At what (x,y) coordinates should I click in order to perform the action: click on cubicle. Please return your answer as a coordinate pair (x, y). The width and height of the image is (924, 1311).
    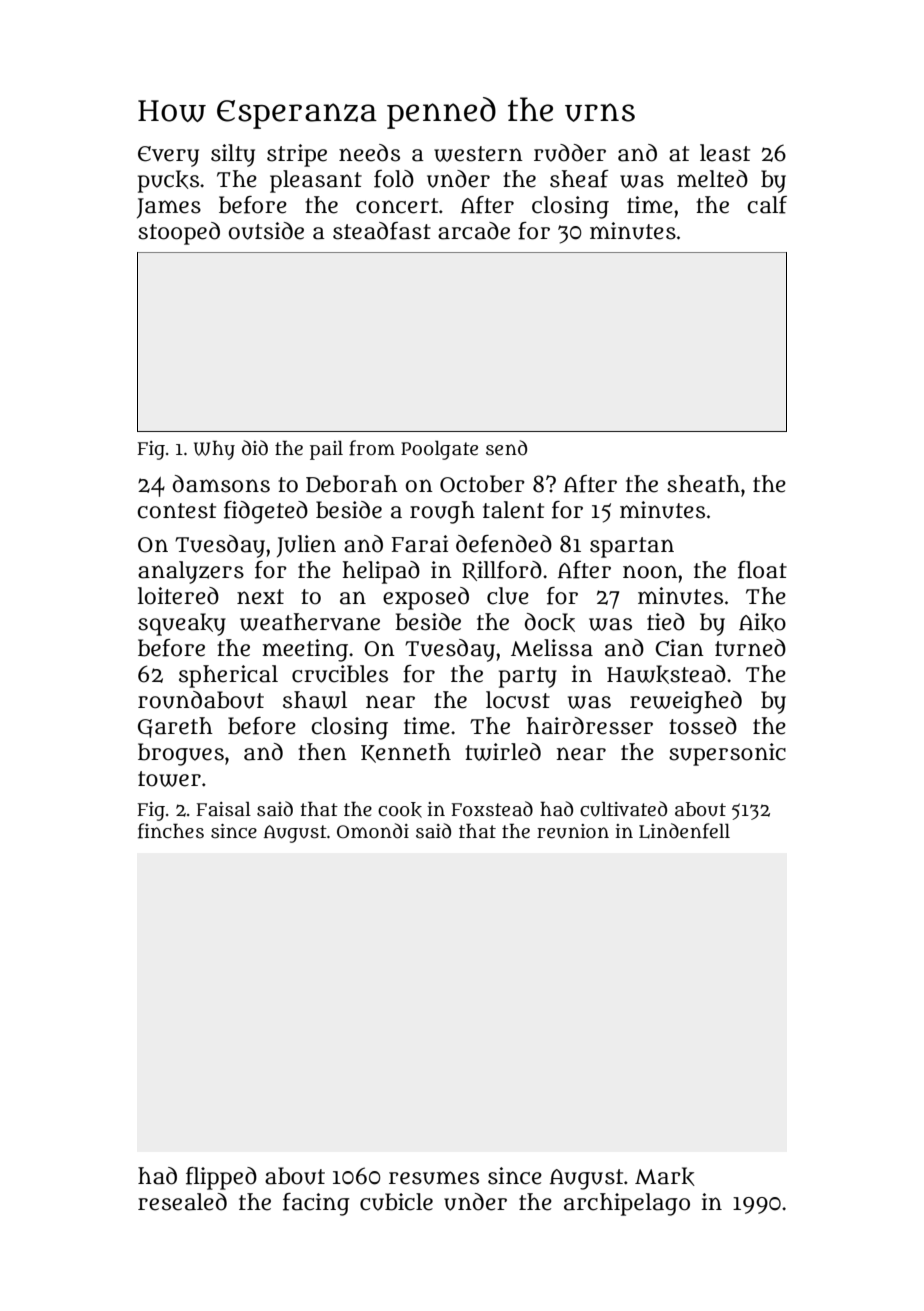
    Looking at the image, I should click on (396, 1202).
